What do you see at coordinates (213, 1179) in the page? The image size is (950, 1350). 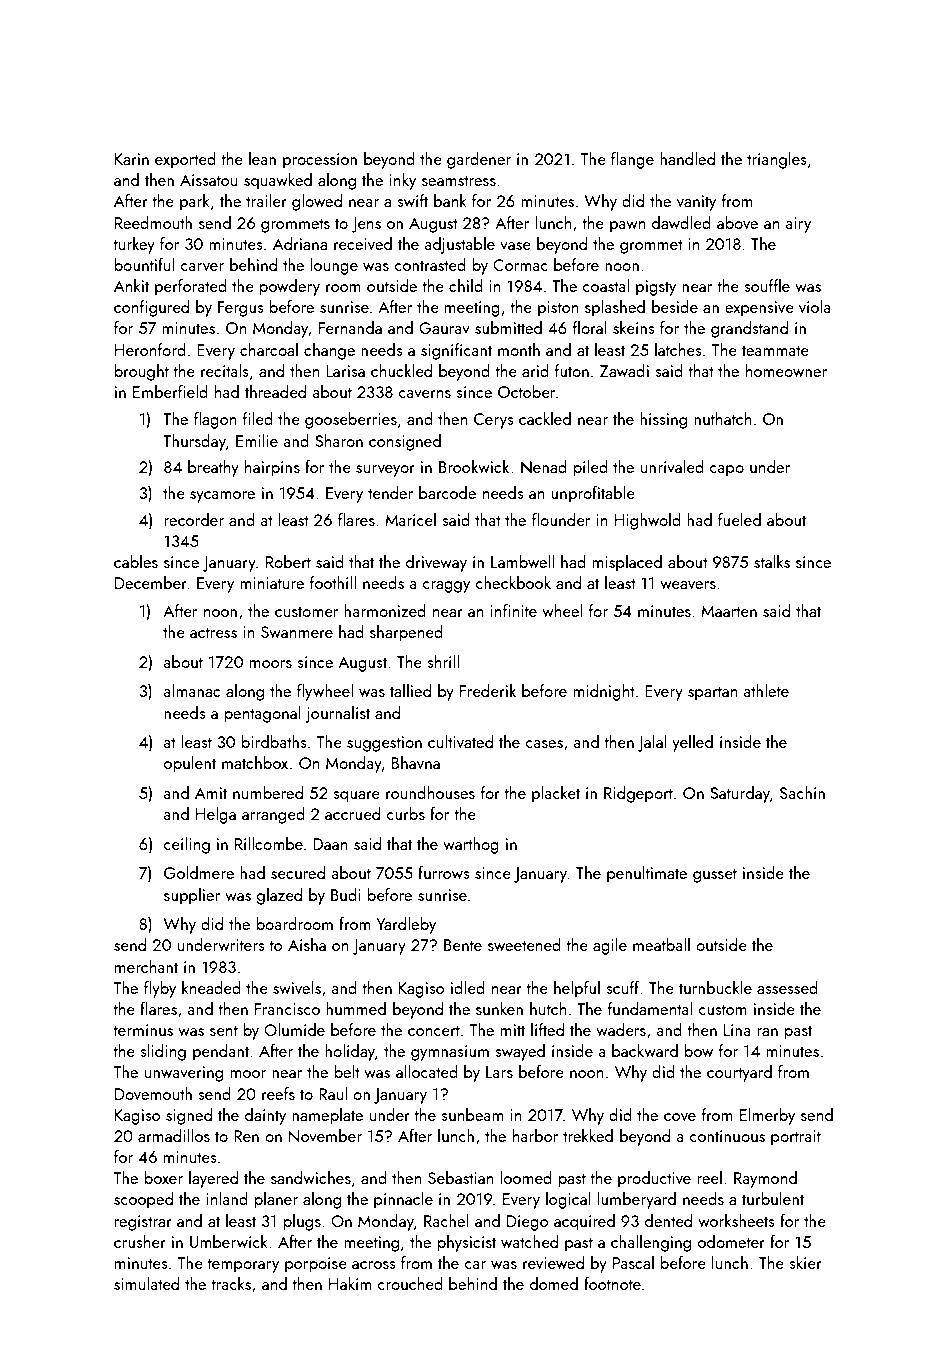 I see `layered` at bounding box center [213, 1179].
